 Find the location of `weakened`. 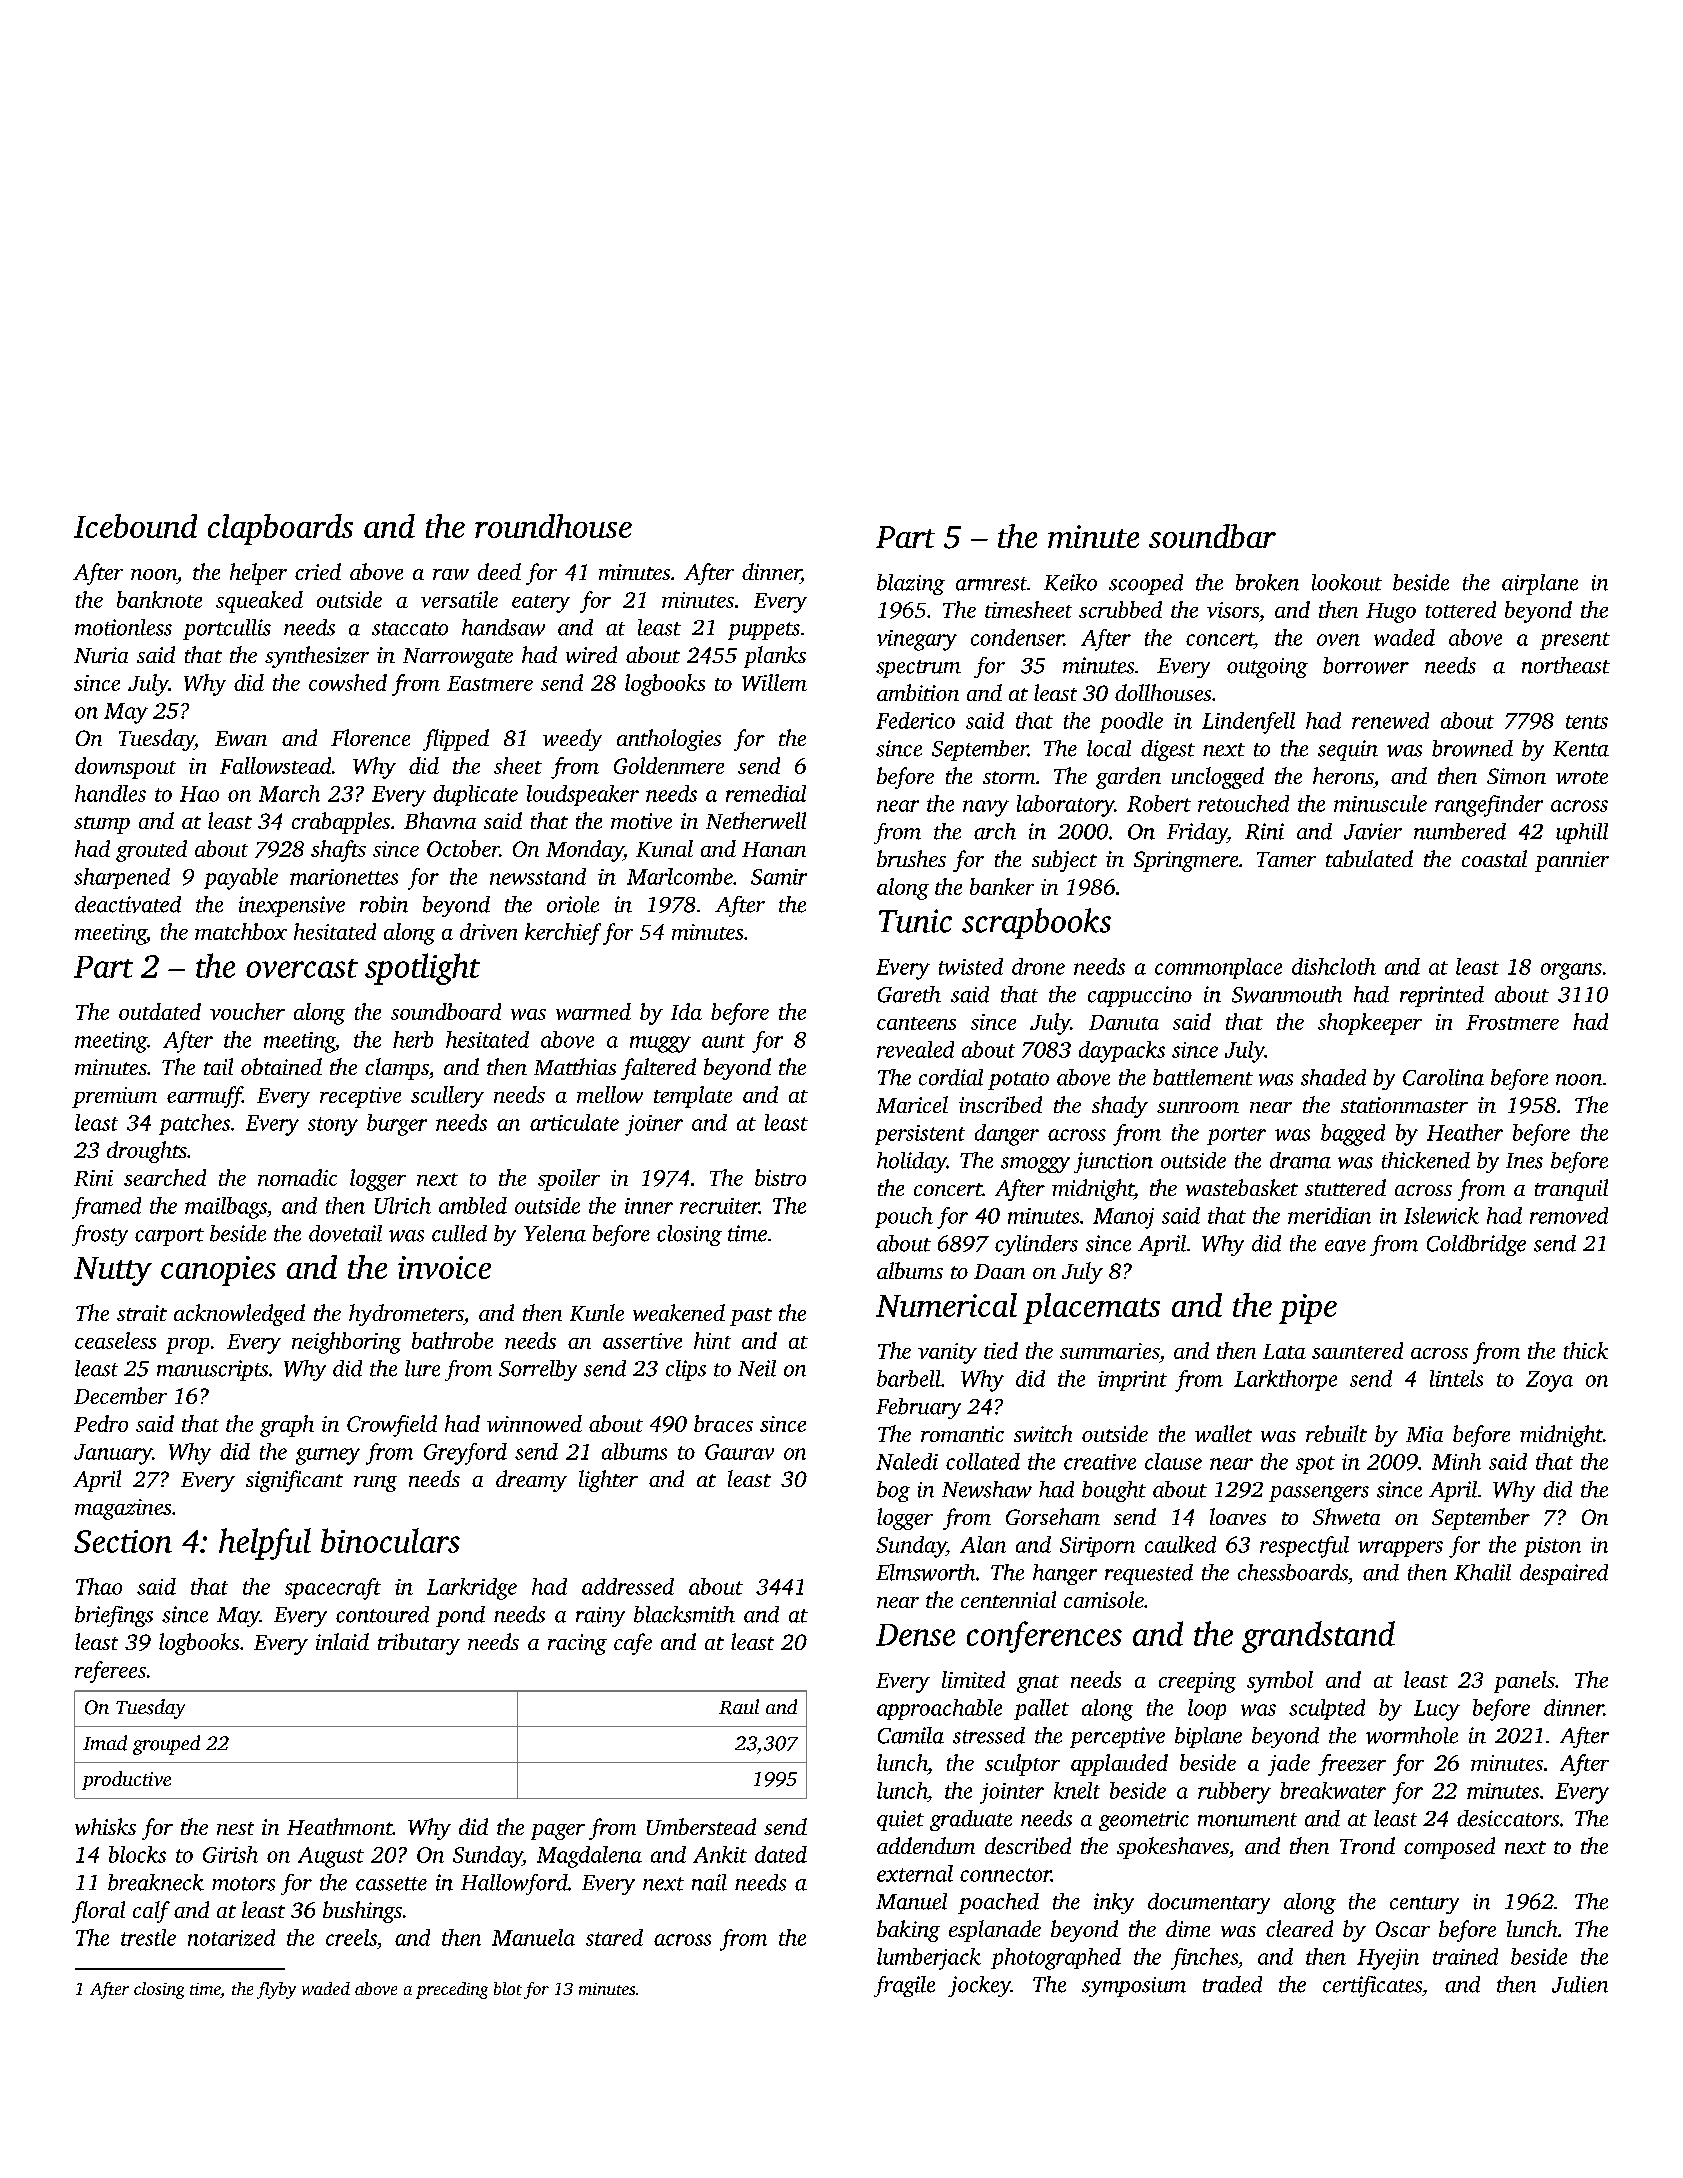

weakened is located at coordinates (679, 1312).
